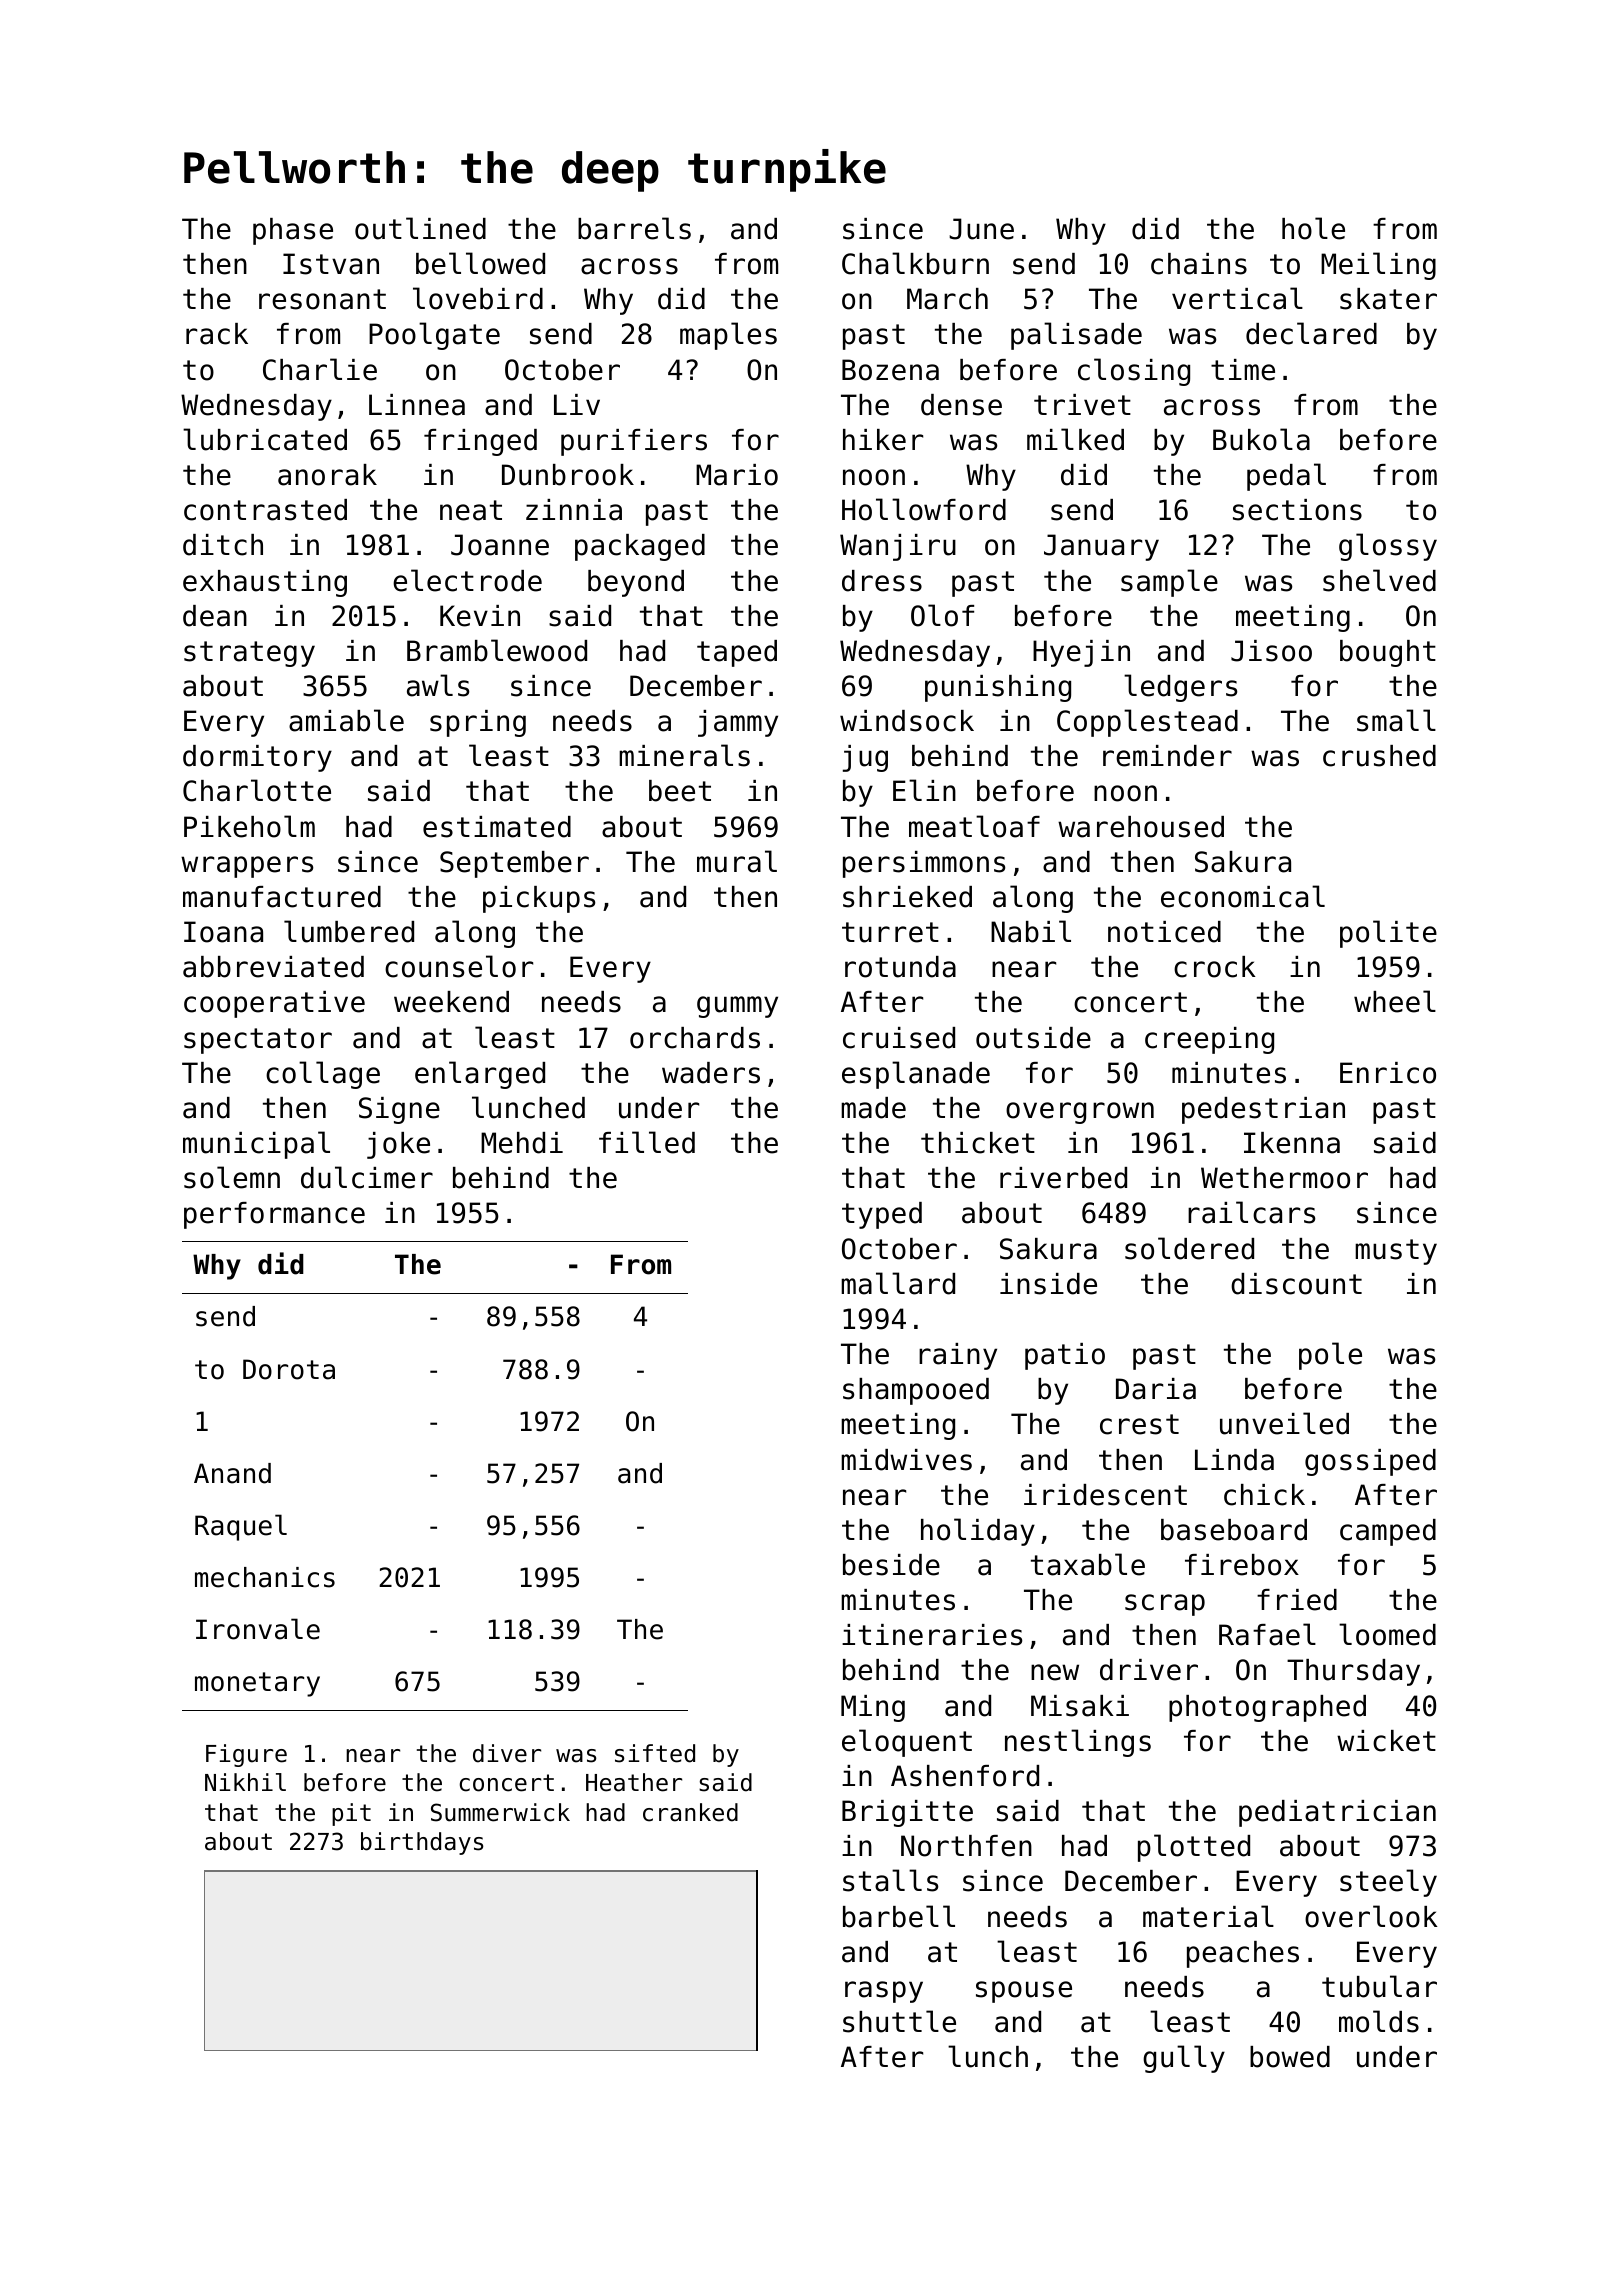 The width and height of the screenshot is (1620, 2292). Describe the element at coordinates (1313, 228) in the screenshot. I see `hole` at that location.
